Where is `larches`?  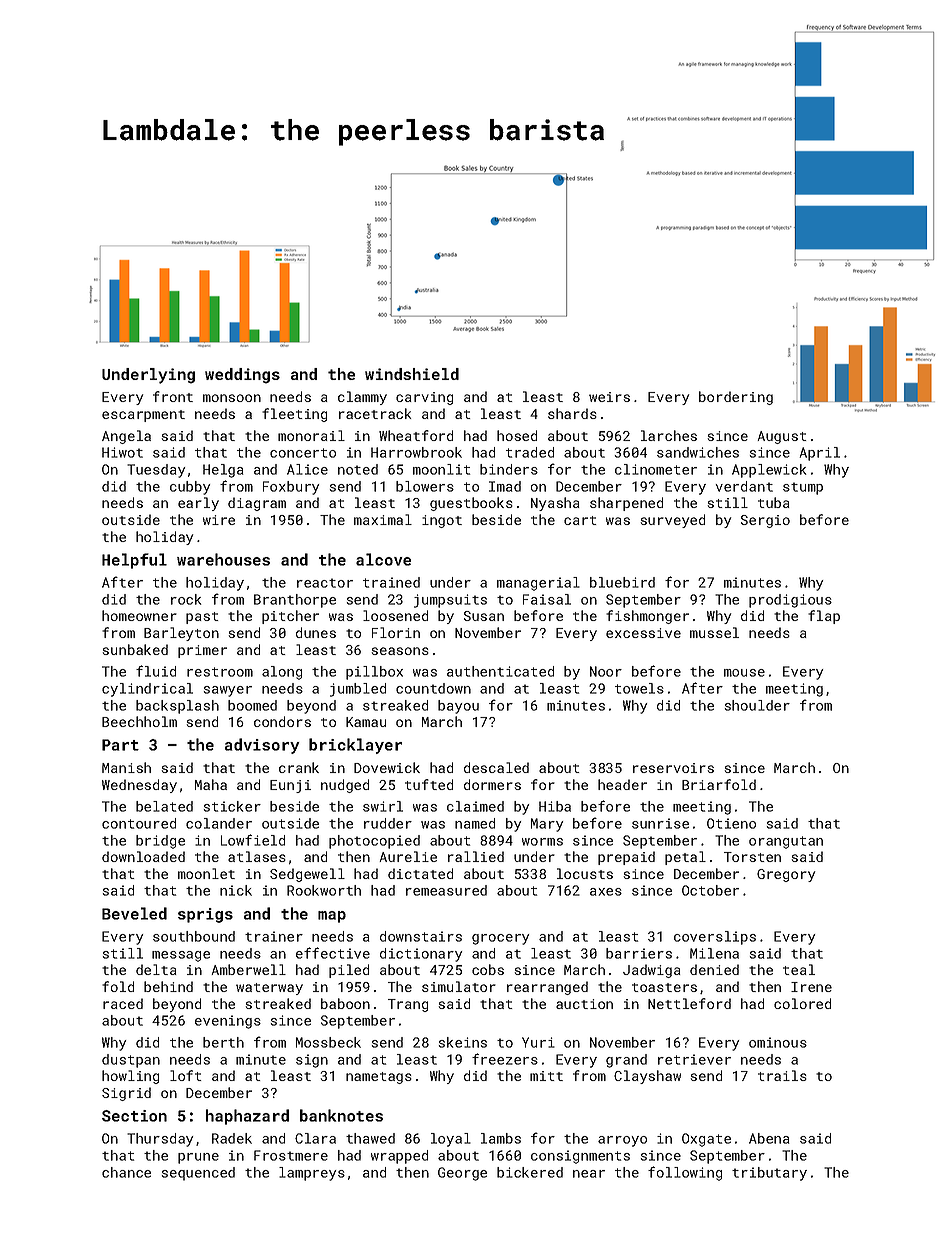
larches is located at coordinates (669, 435).
